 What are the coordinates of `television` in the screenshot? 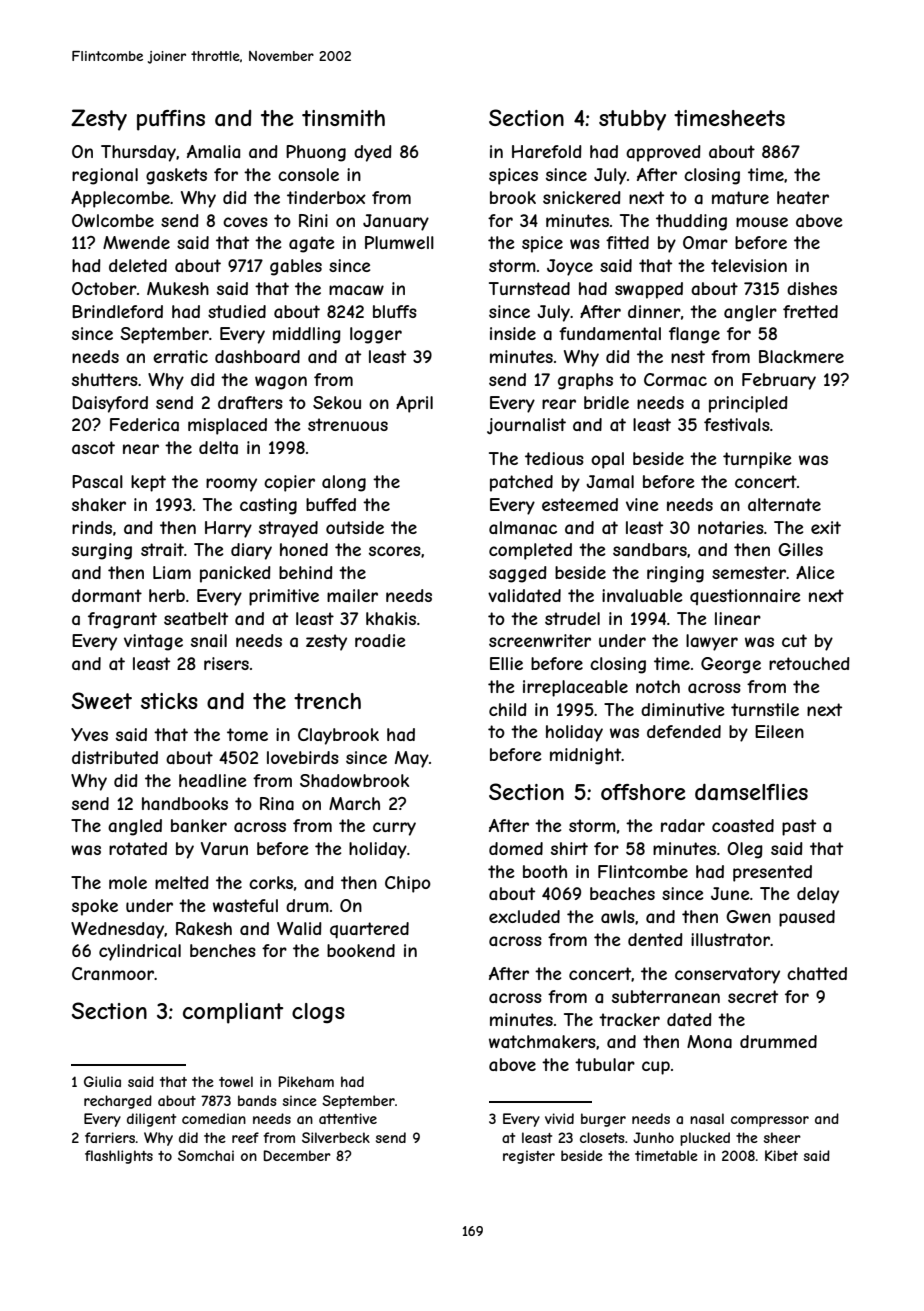 It's located at (749, 265).
